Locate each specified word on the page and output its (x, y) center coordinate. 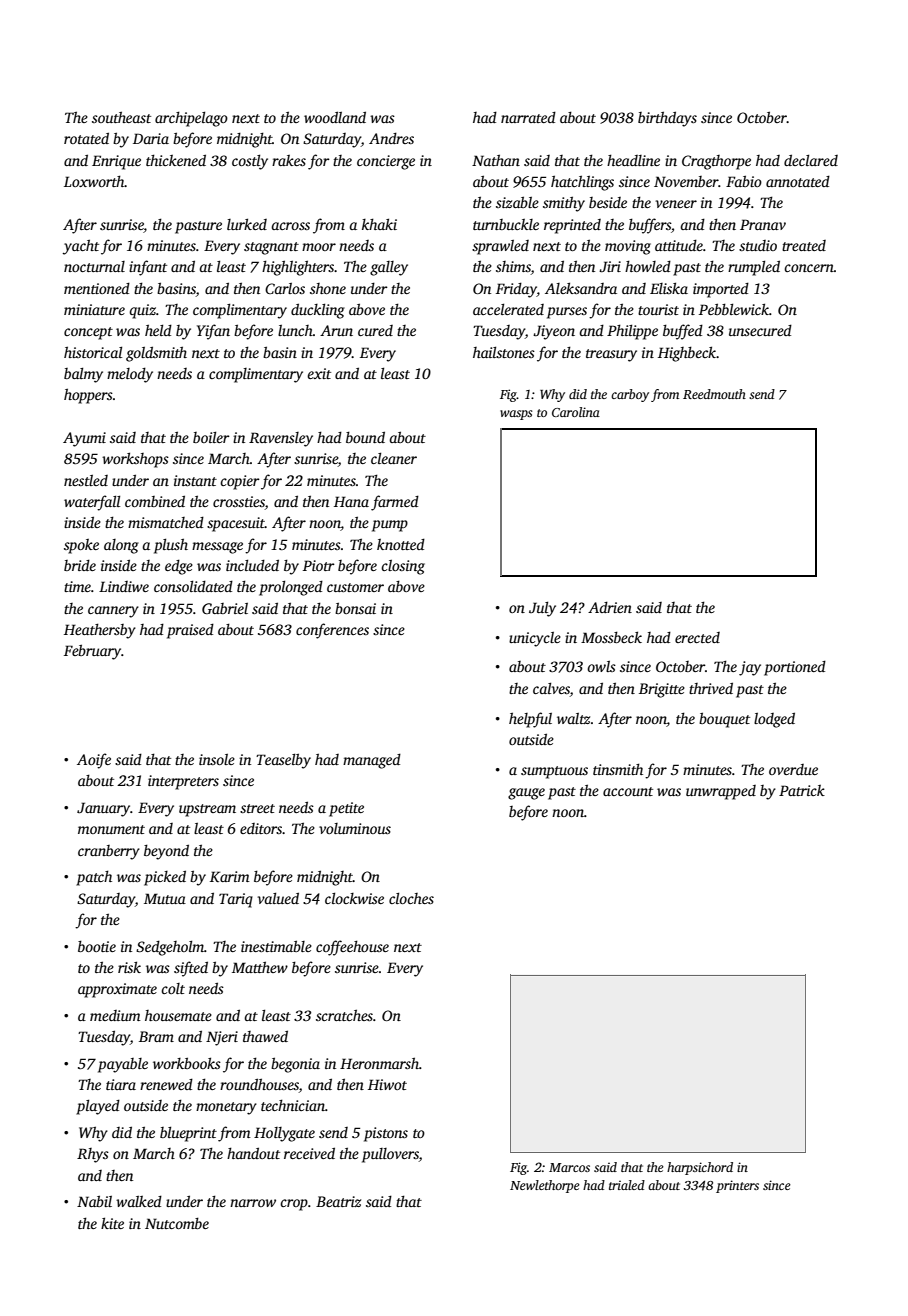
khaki (379, 224)
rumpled (754, 268)
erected (697, 637)
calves (551, 688)
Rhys (93, 1155)
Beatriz (338, 1201)
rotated (86, 138)
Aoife (94, 761)
